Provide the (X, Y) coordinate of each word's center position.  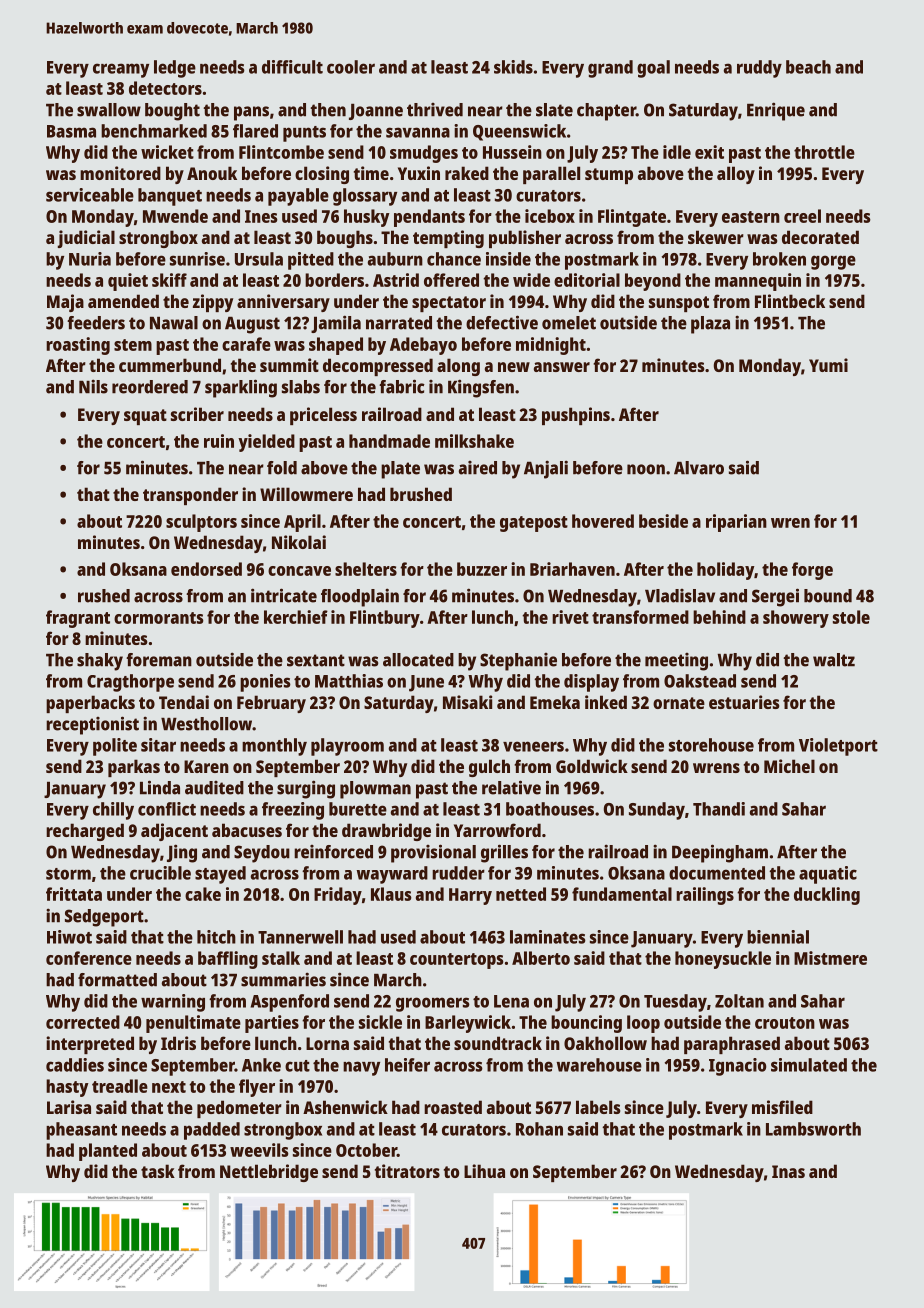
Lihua (484, 1171)
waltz (834, 660)
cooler (351, 67)
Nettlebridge (269, 1173)
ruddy (759, 69)
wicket (167, 152)
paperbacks (90, 704)
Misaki (467, 702)
